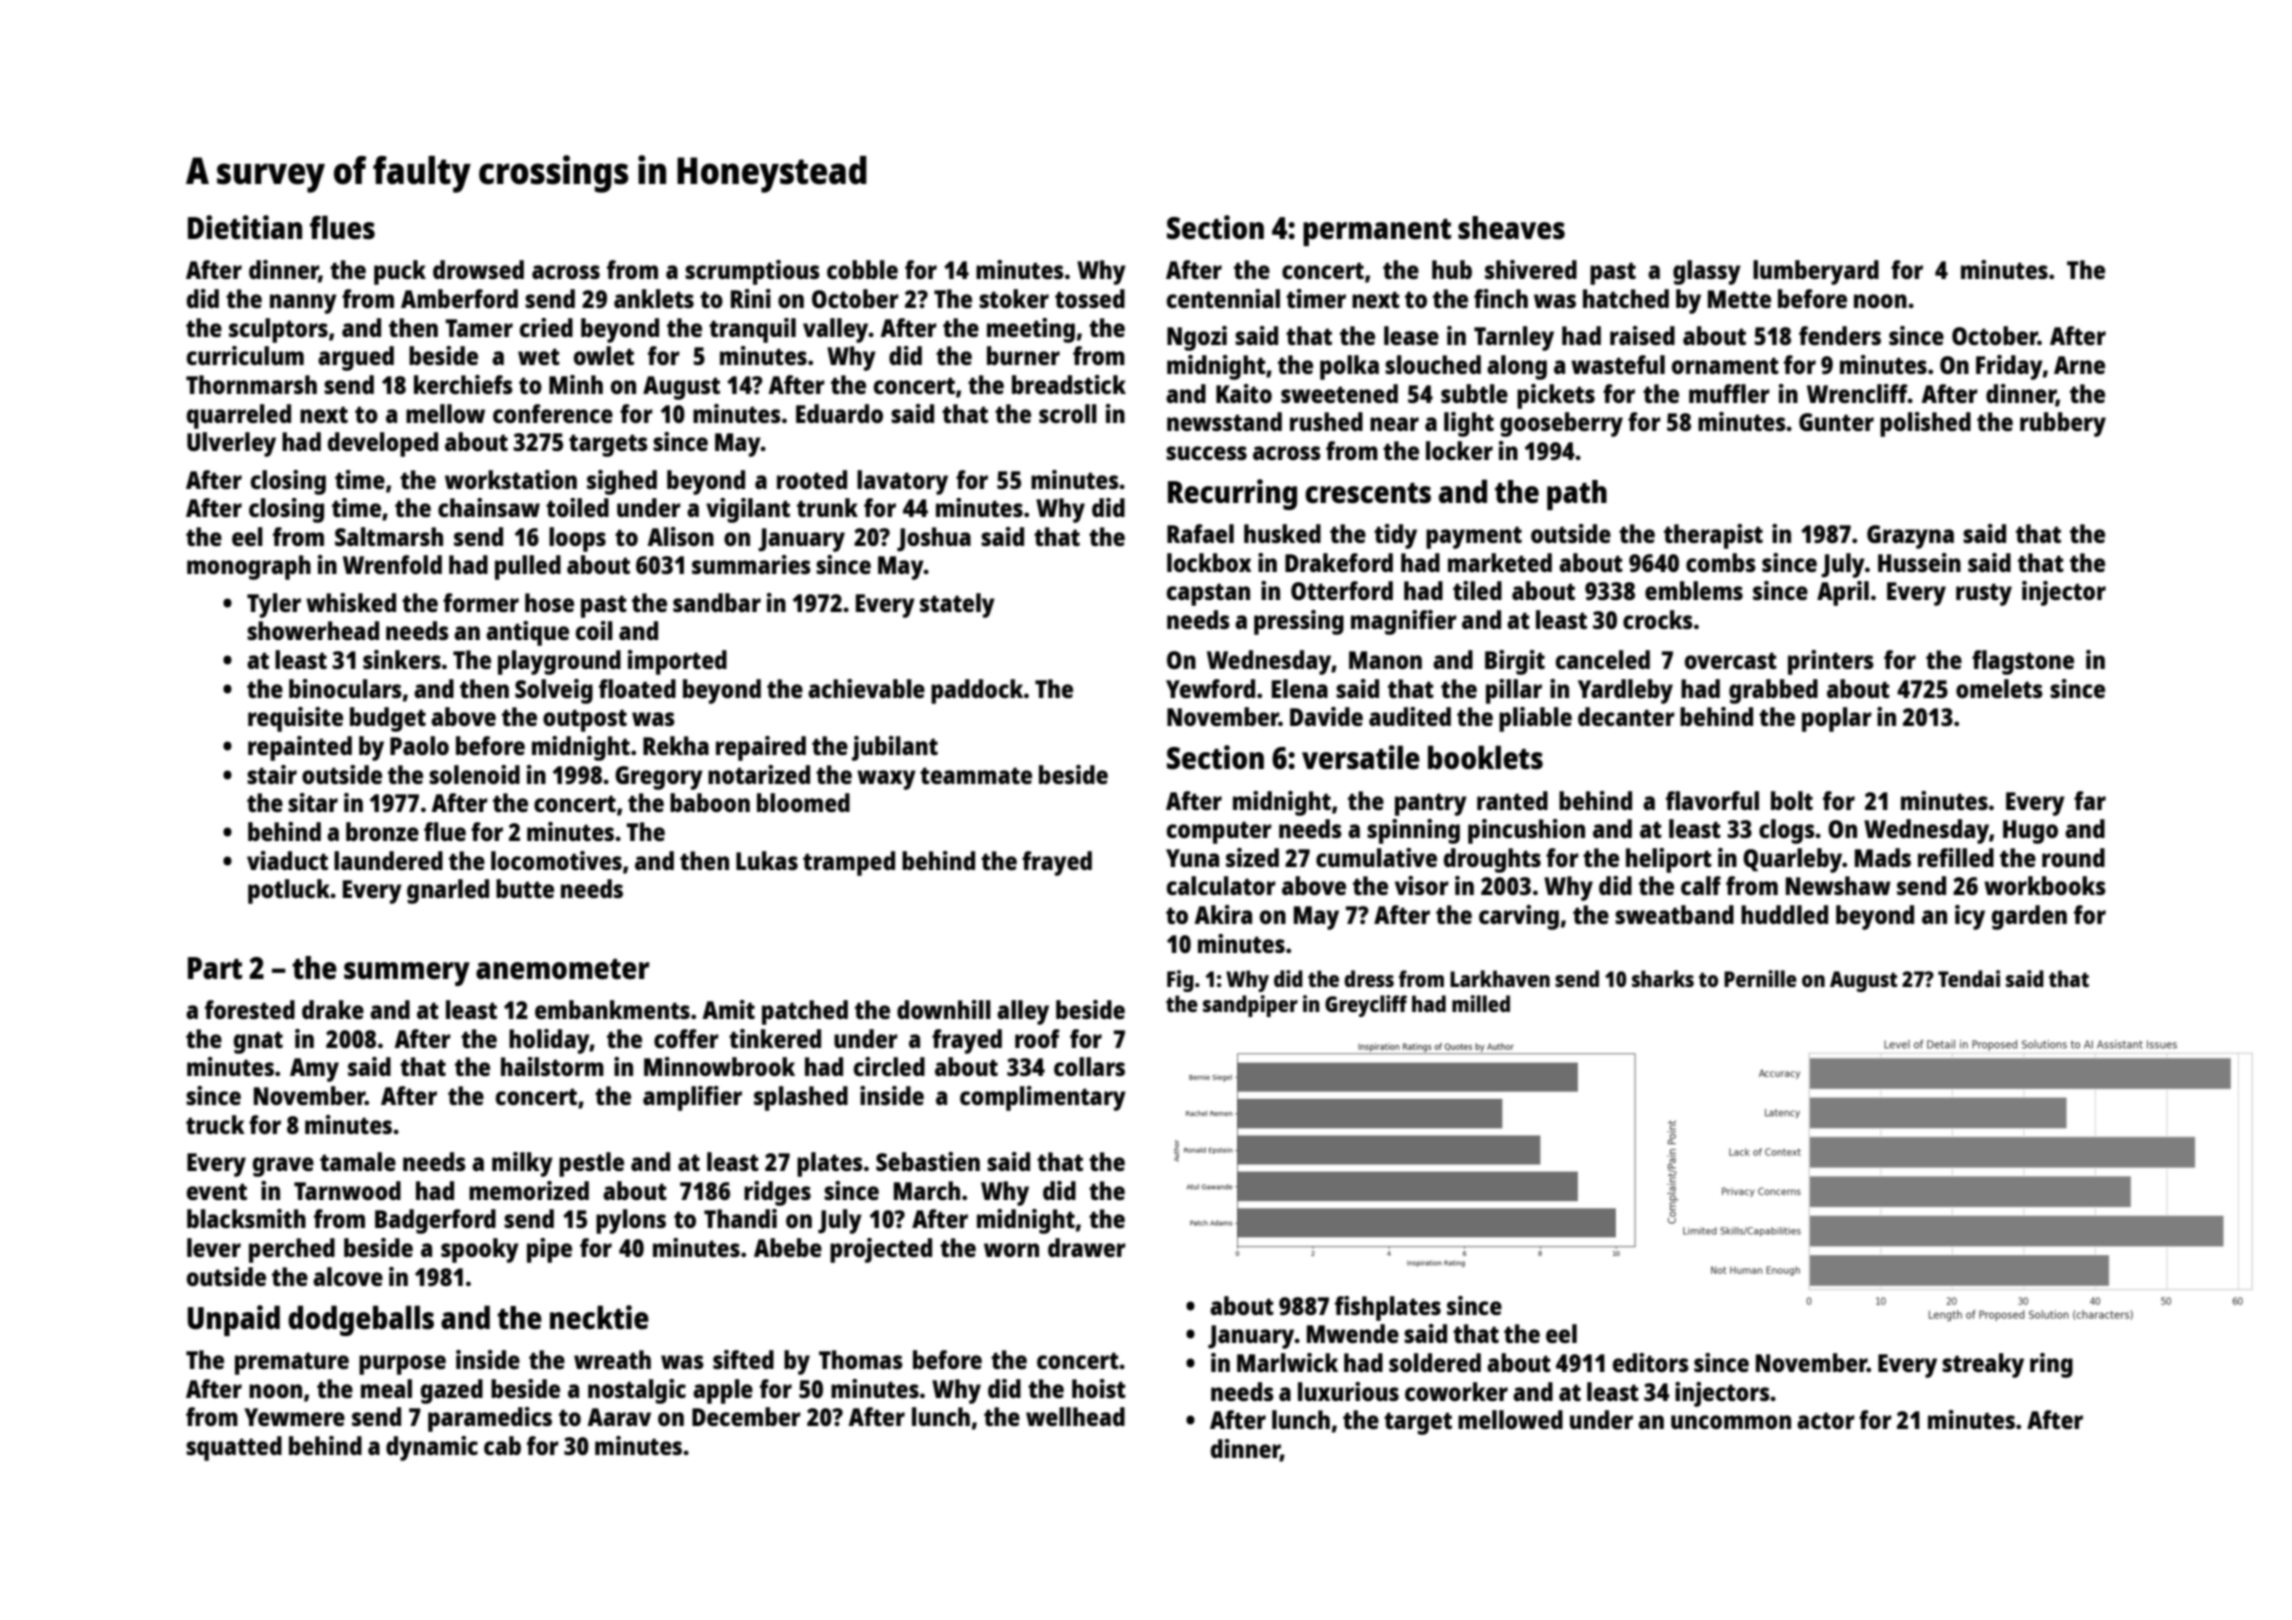 The image size is (2292, 1620). I want to click on cab, so click(502, 1445).
